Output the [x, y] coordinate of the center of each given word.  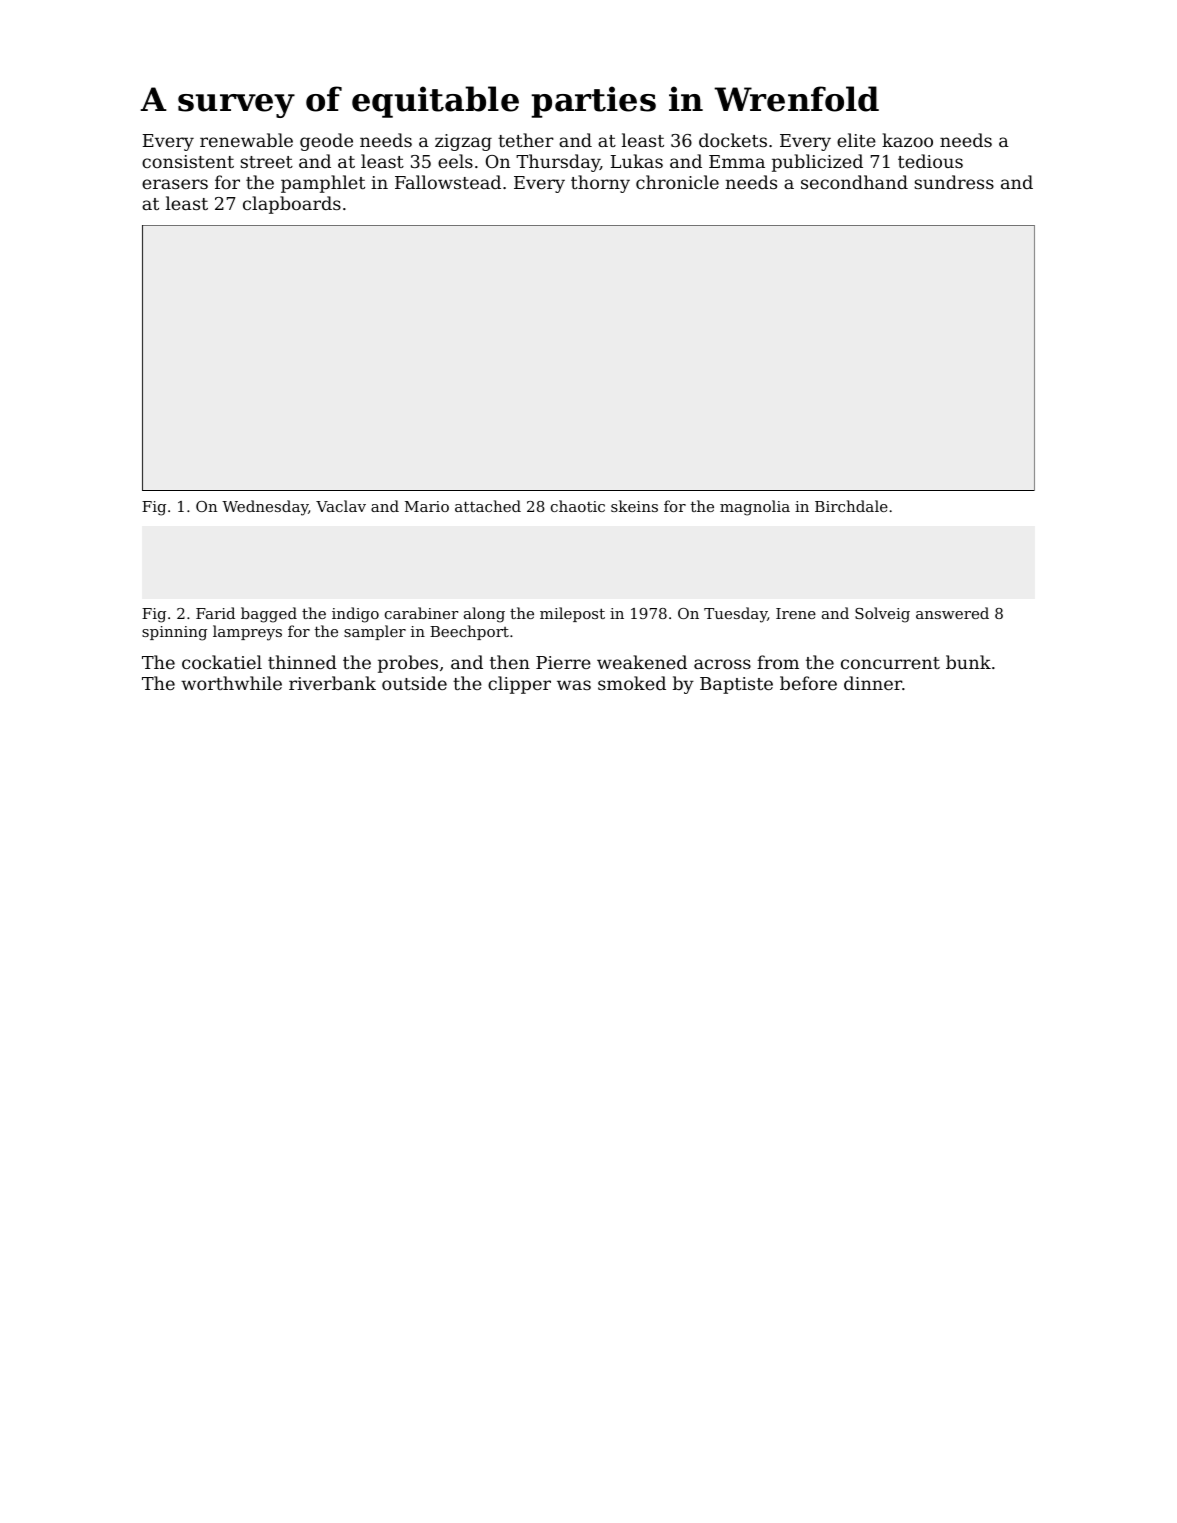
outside [414, 683]
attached [488, 506]
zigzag [463, 142]
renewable [246, 140]
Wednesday [265, 508]
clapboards [292, 205]
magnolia [755, 508]
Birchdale [851, 506]
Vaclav [341, 506]
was [574, 685]
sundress [954, 182]
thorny [600, 184]
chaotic [578, 506]
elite [856, 140]
